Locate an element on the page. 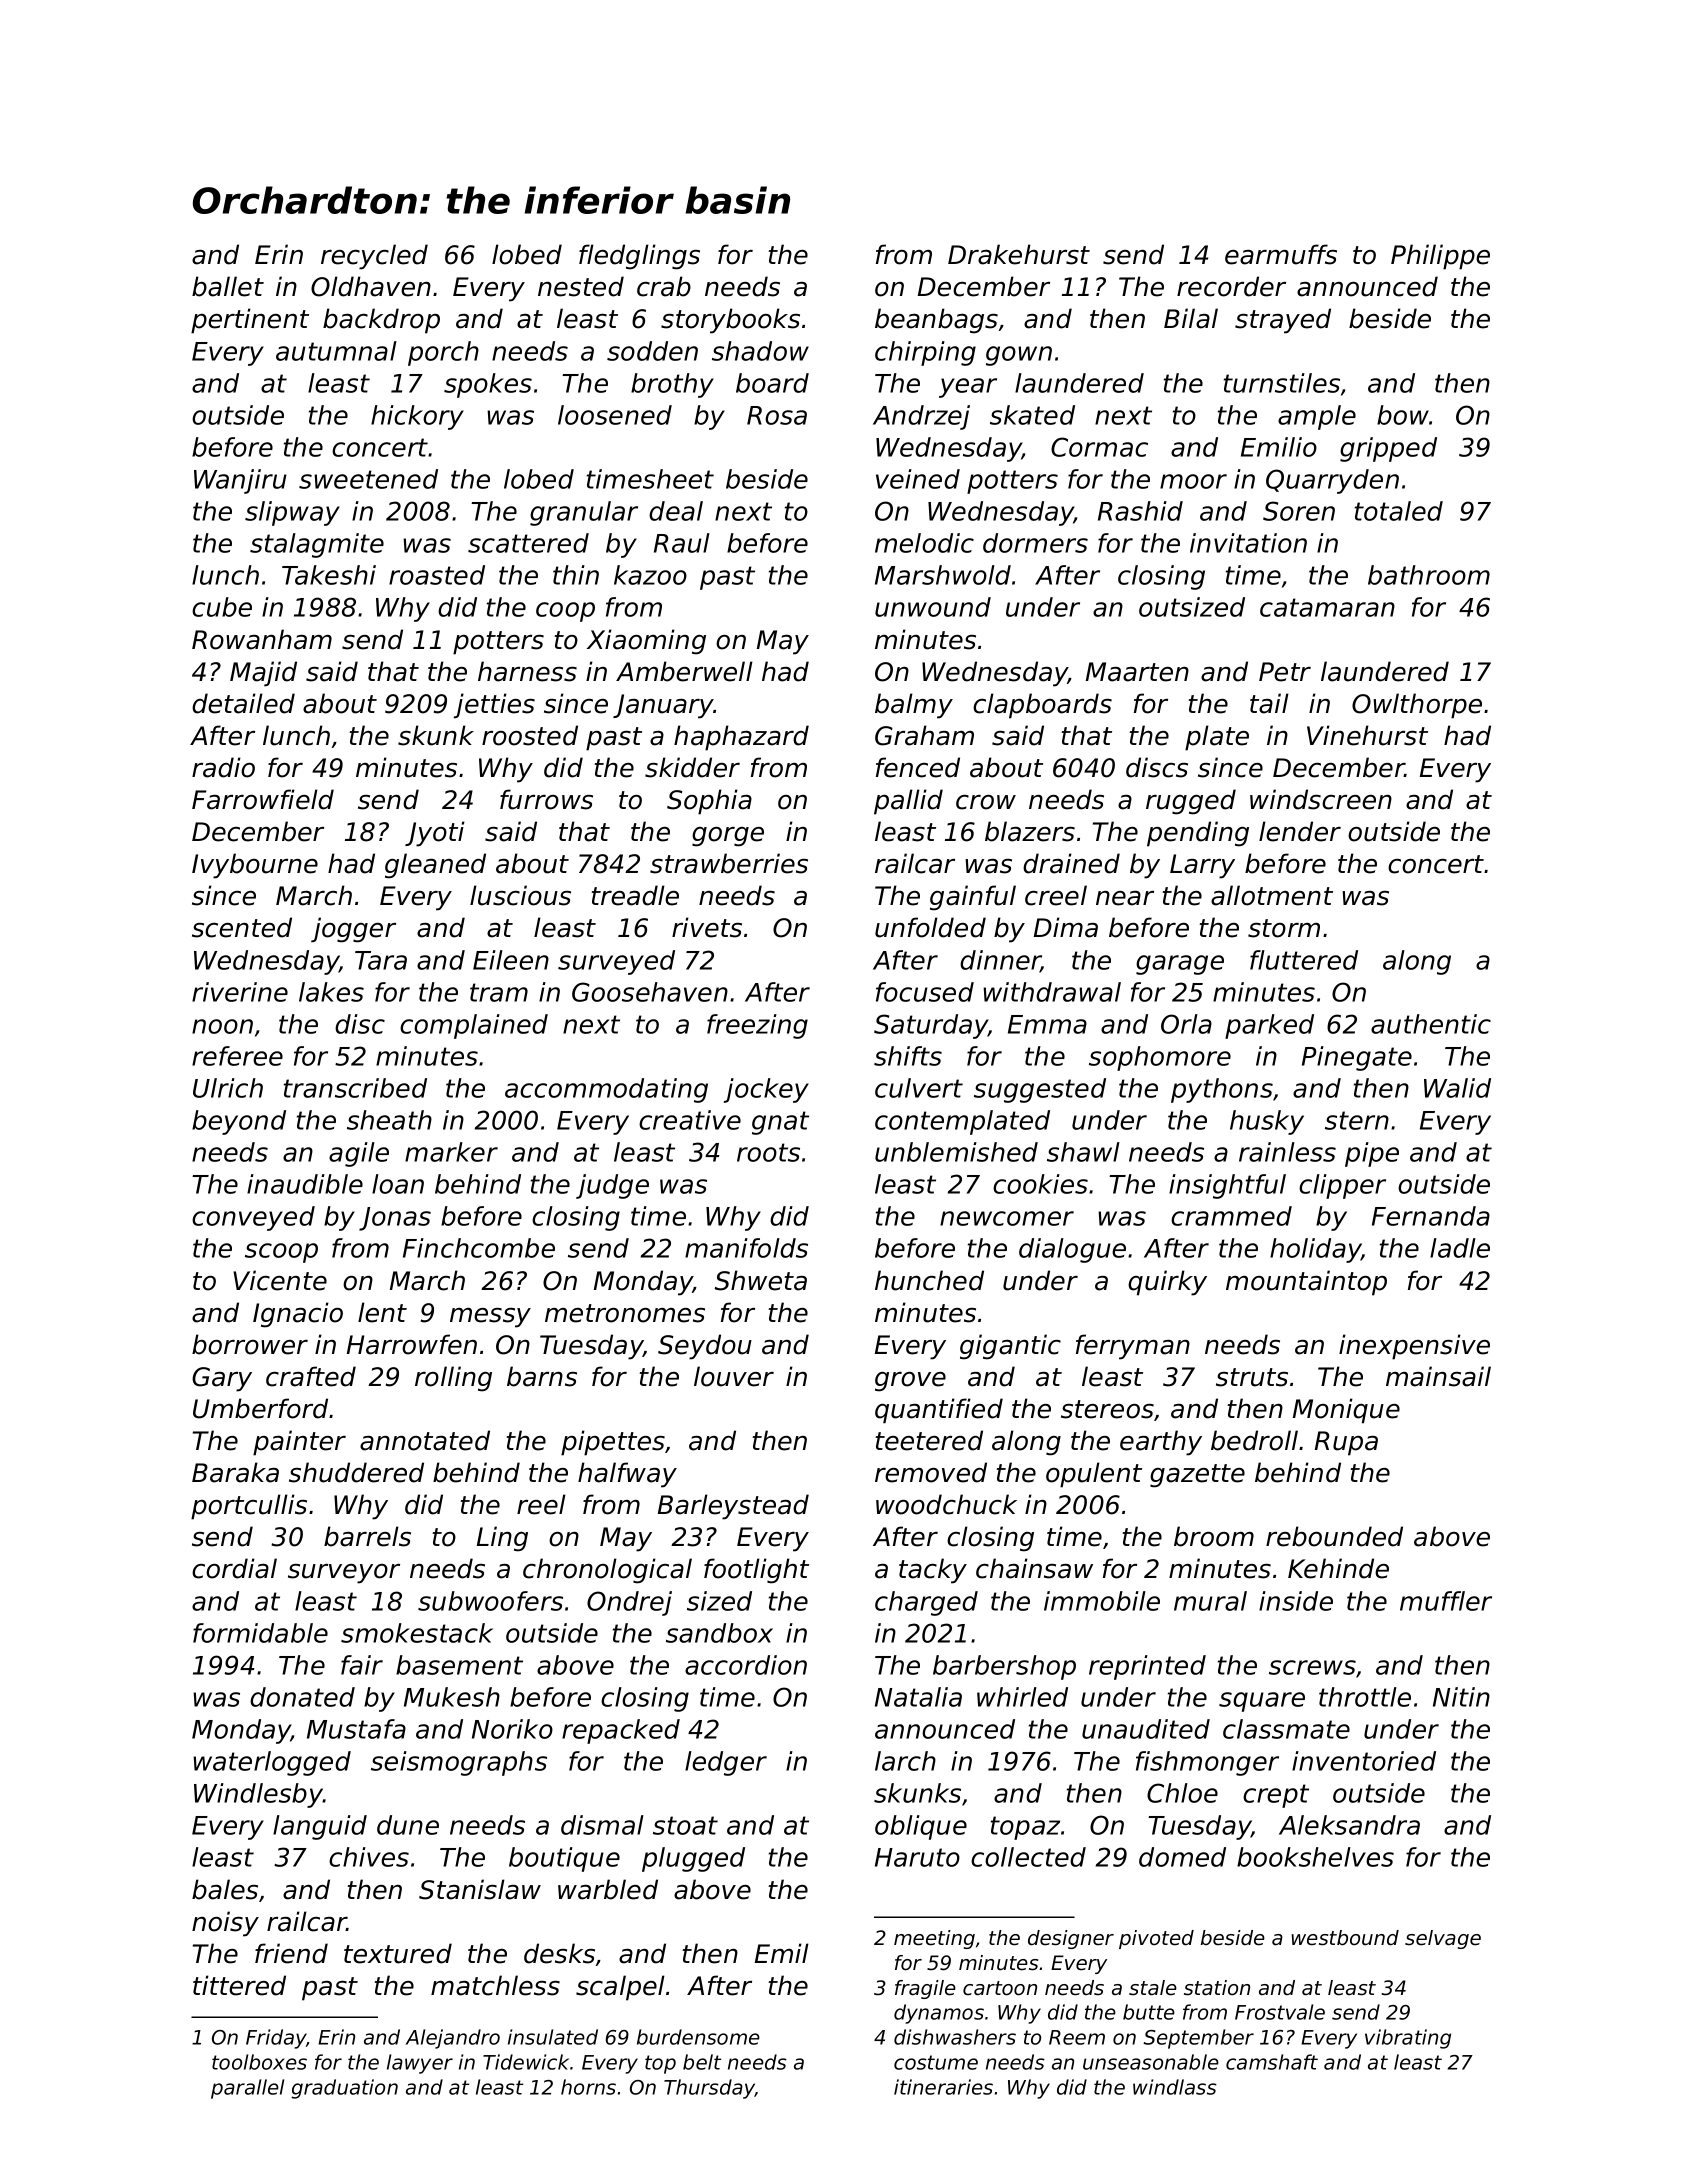  conveyed is located at coordinates (253, 1218).
